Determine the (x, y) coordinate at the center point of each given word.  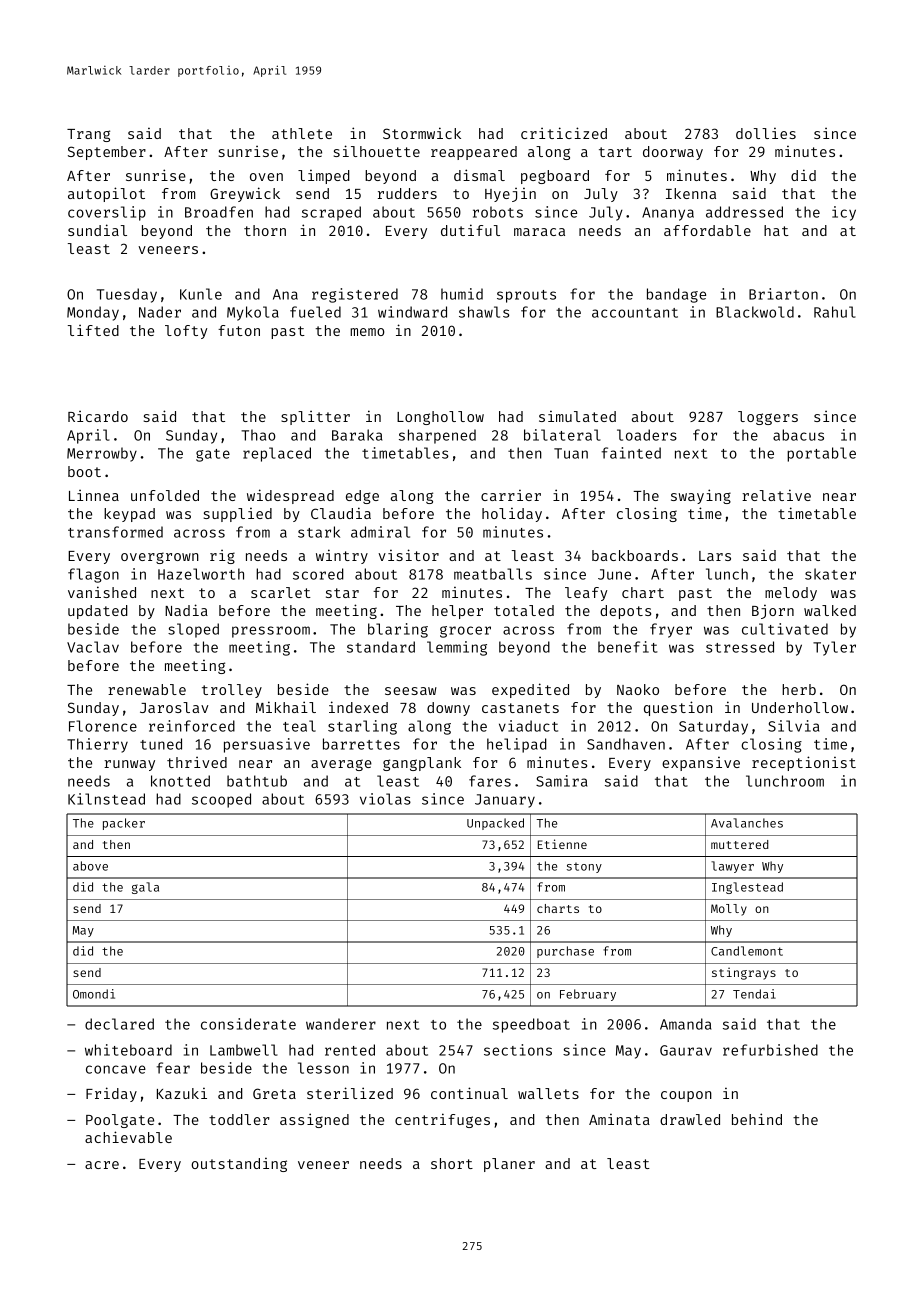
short (452, 1163)
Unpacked (495, 824)
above (90, 866)
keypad (129, 515)
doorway (673, 153)
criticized (564, 133)
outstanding (239, 1165)
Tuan (571, 453)
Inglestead (747, 888)
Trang (88, 135)
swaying (701, 496)
